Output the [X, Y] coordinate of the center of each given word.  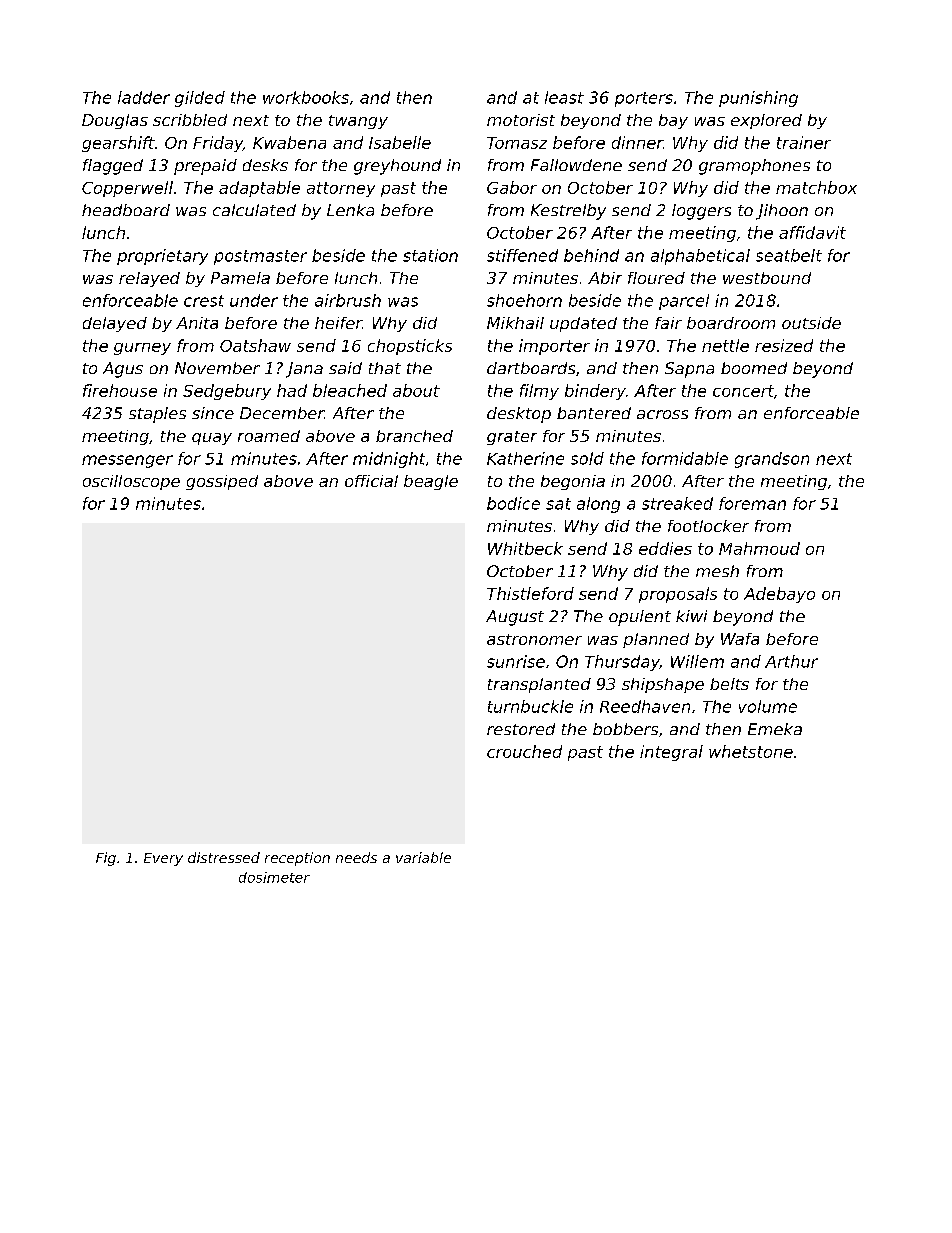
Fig [106, 859]
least [564, 97]
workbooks [306, 97]
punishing [758, 99]
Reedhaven [645, 706]
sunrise [516, 661]
